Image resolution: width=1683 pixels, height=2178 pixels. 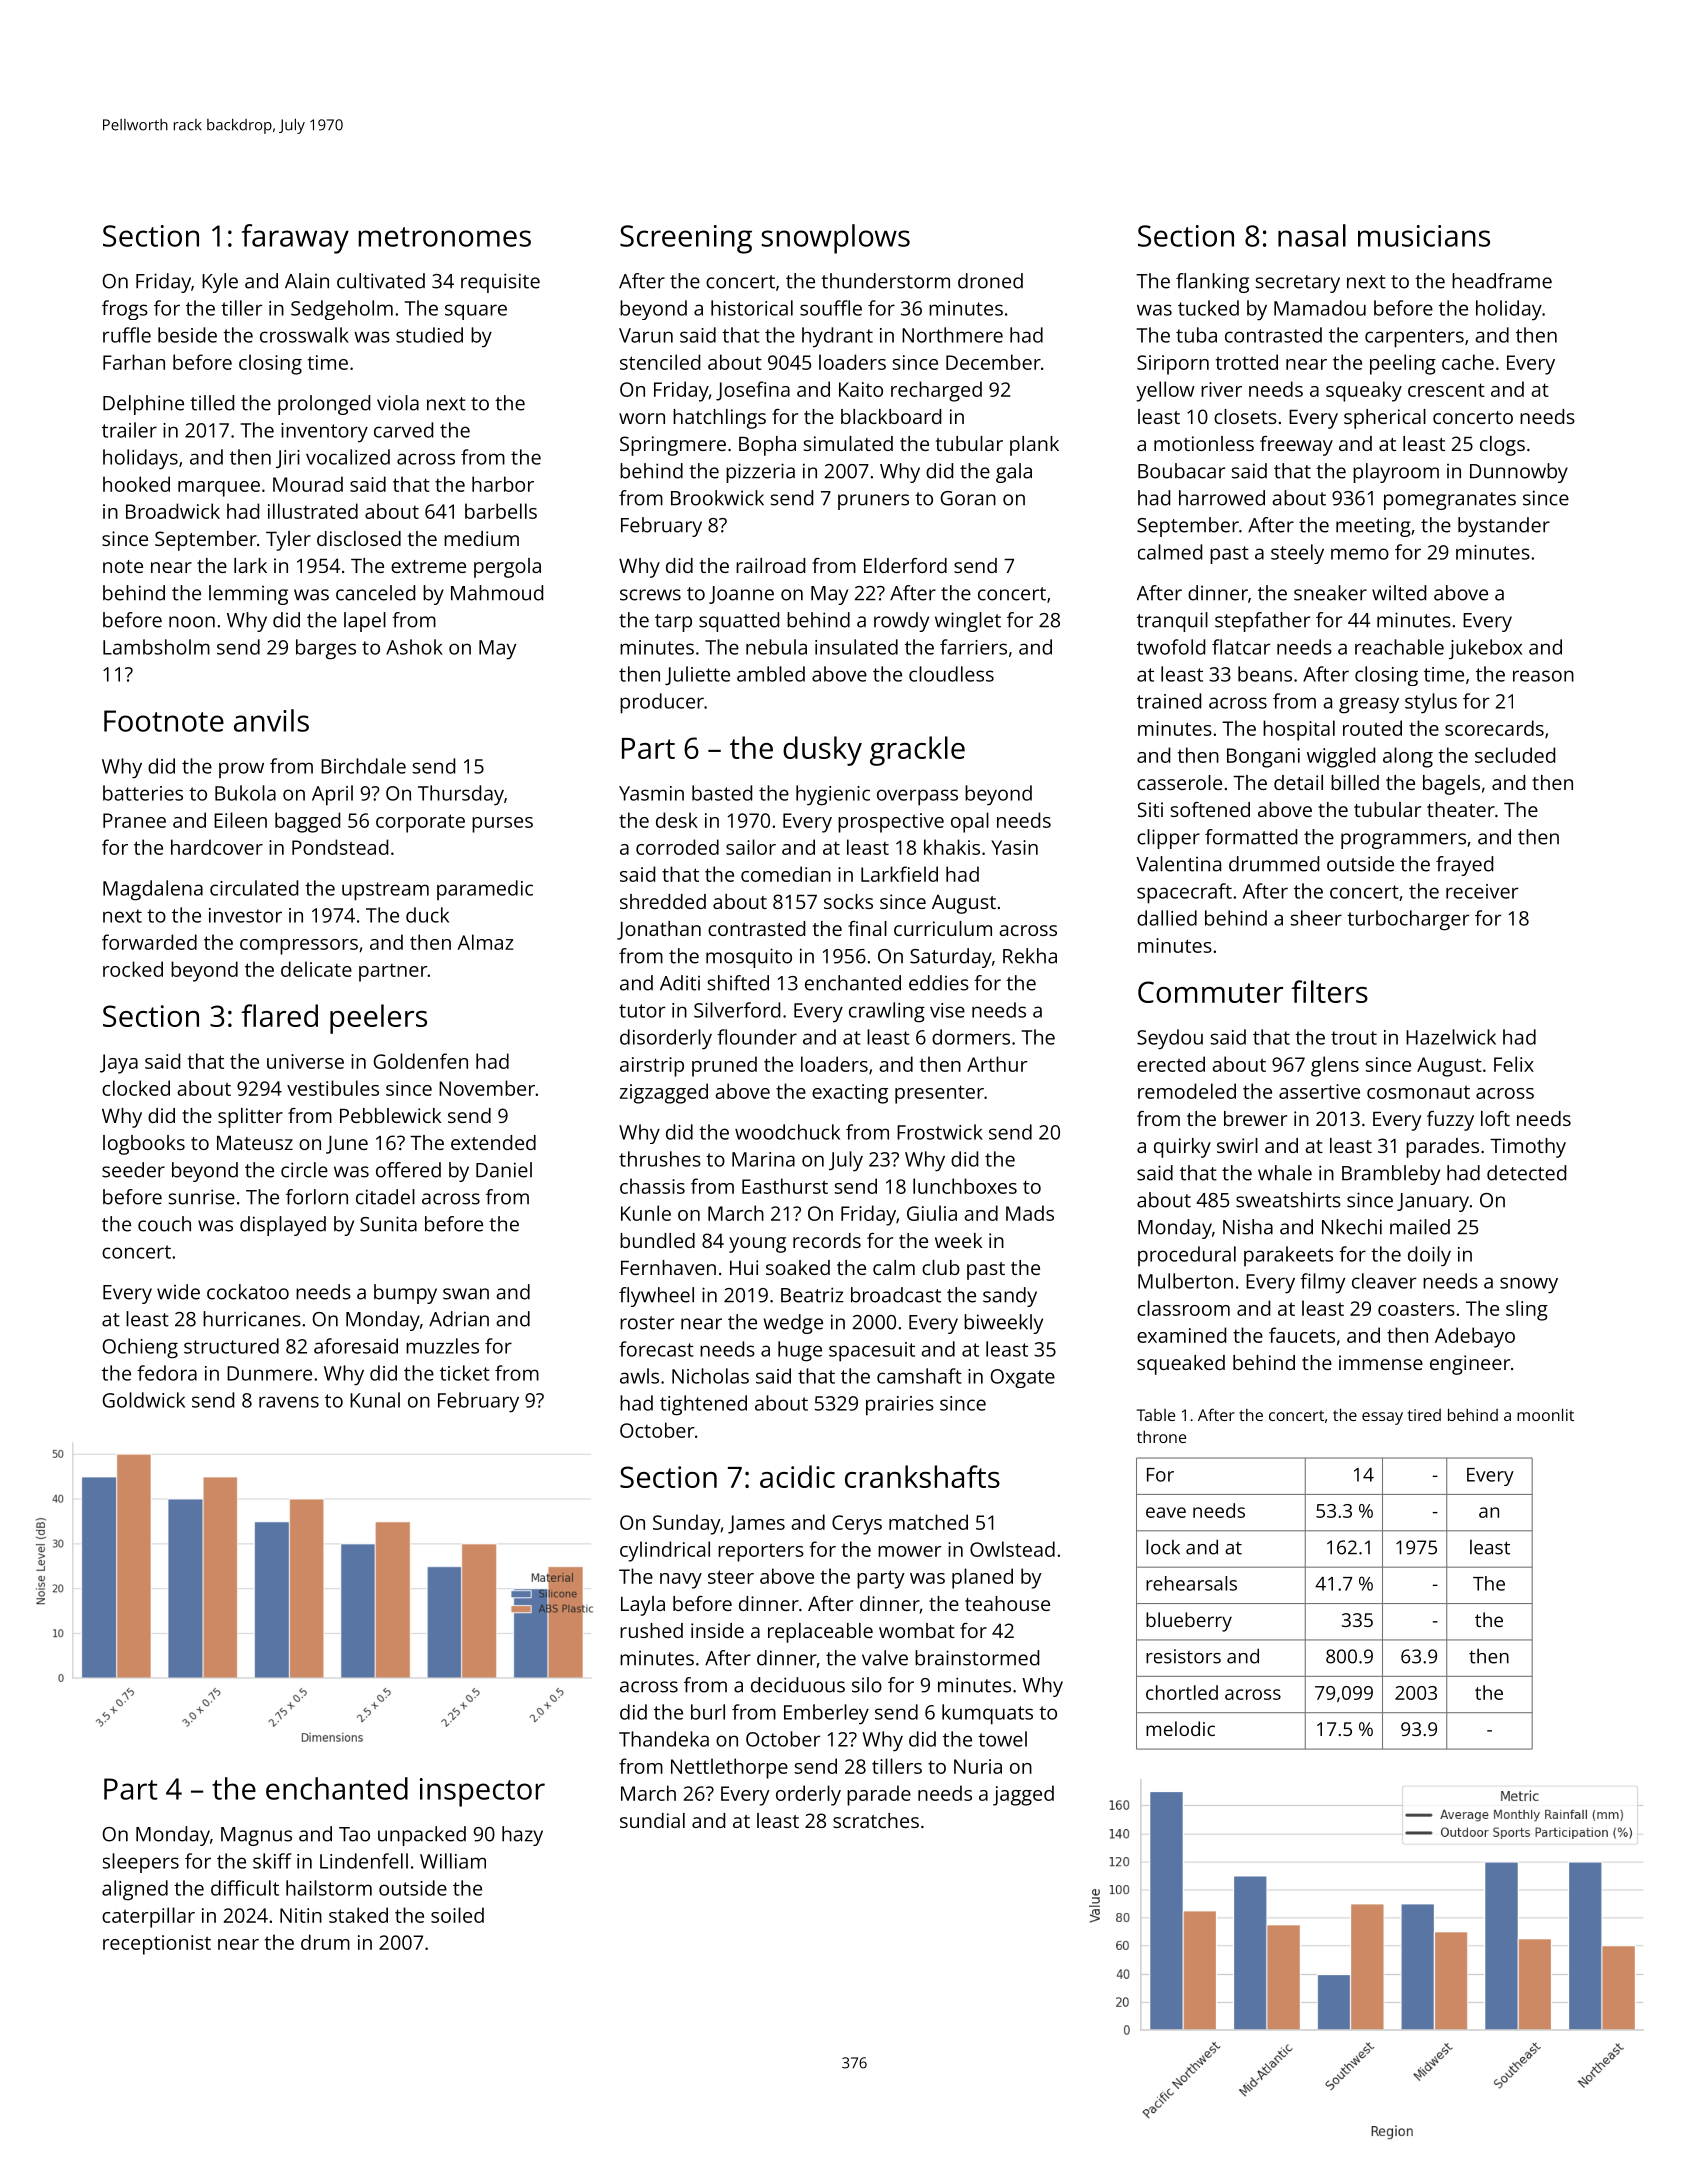 I want to click on Screening, so click(x=686, y=239).
